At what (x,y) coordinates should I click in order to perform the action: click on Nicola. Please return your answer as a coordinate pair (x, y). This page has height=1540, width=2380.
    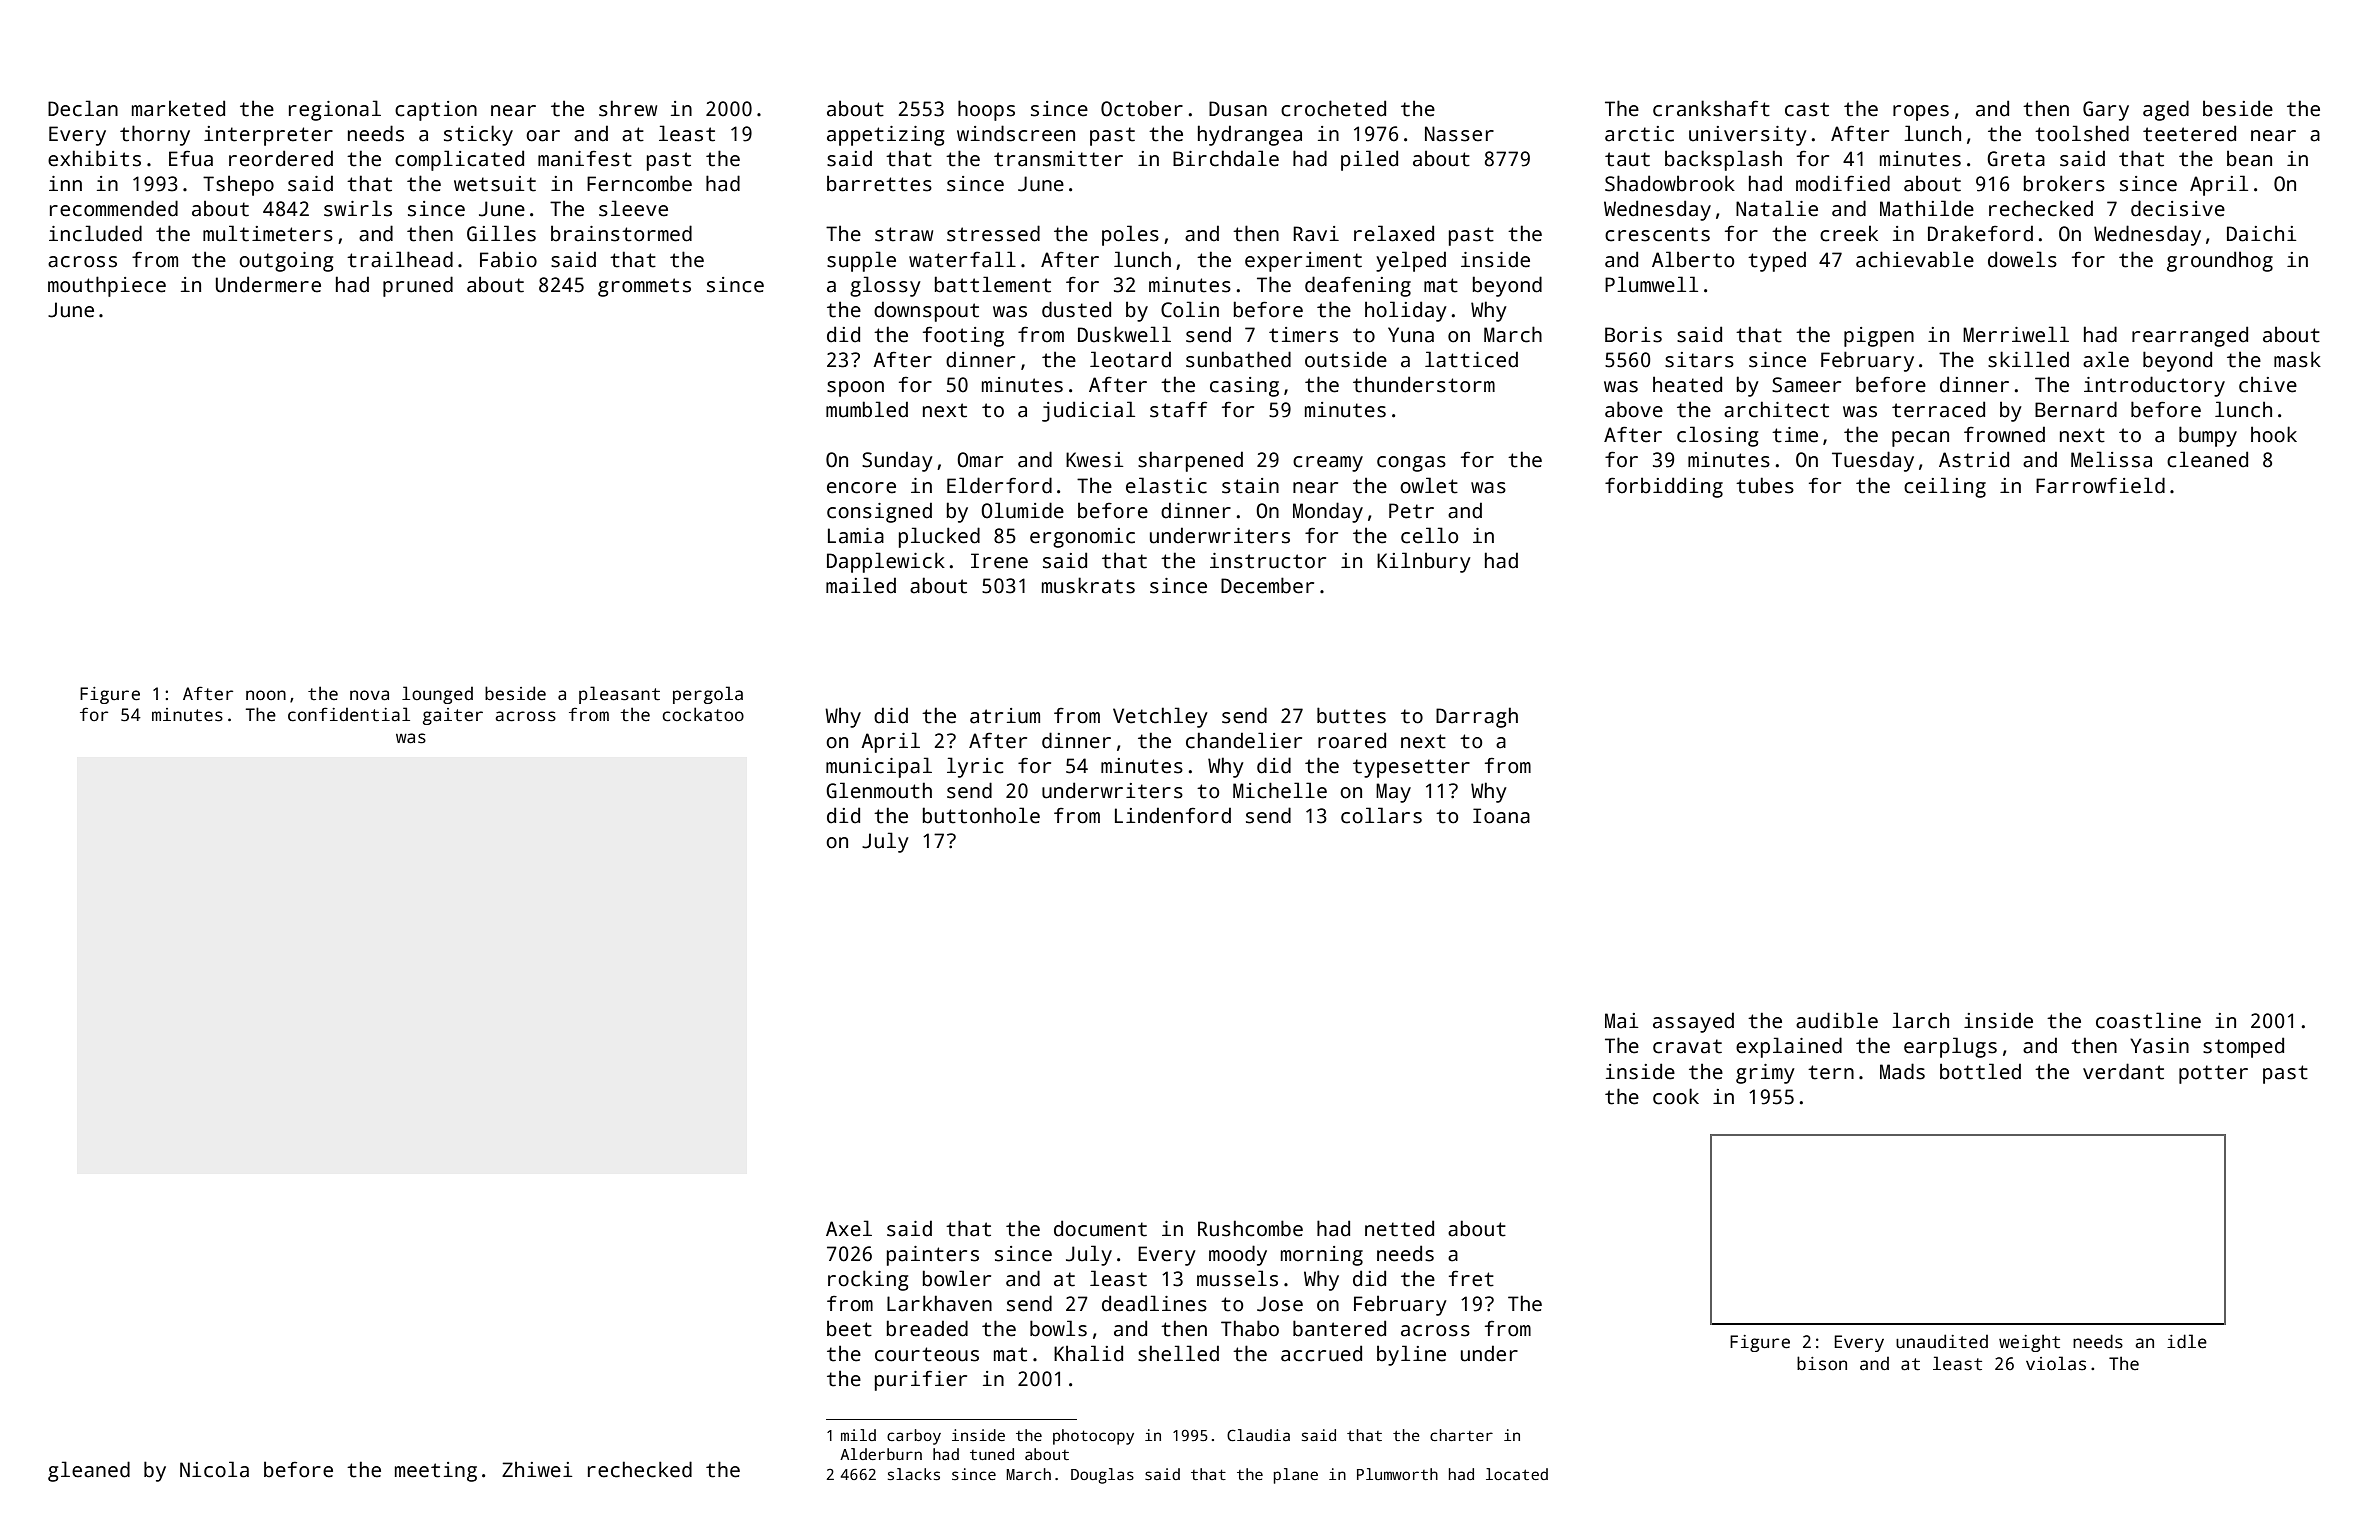
    Looking at the image, I should click on (214, 1469).
